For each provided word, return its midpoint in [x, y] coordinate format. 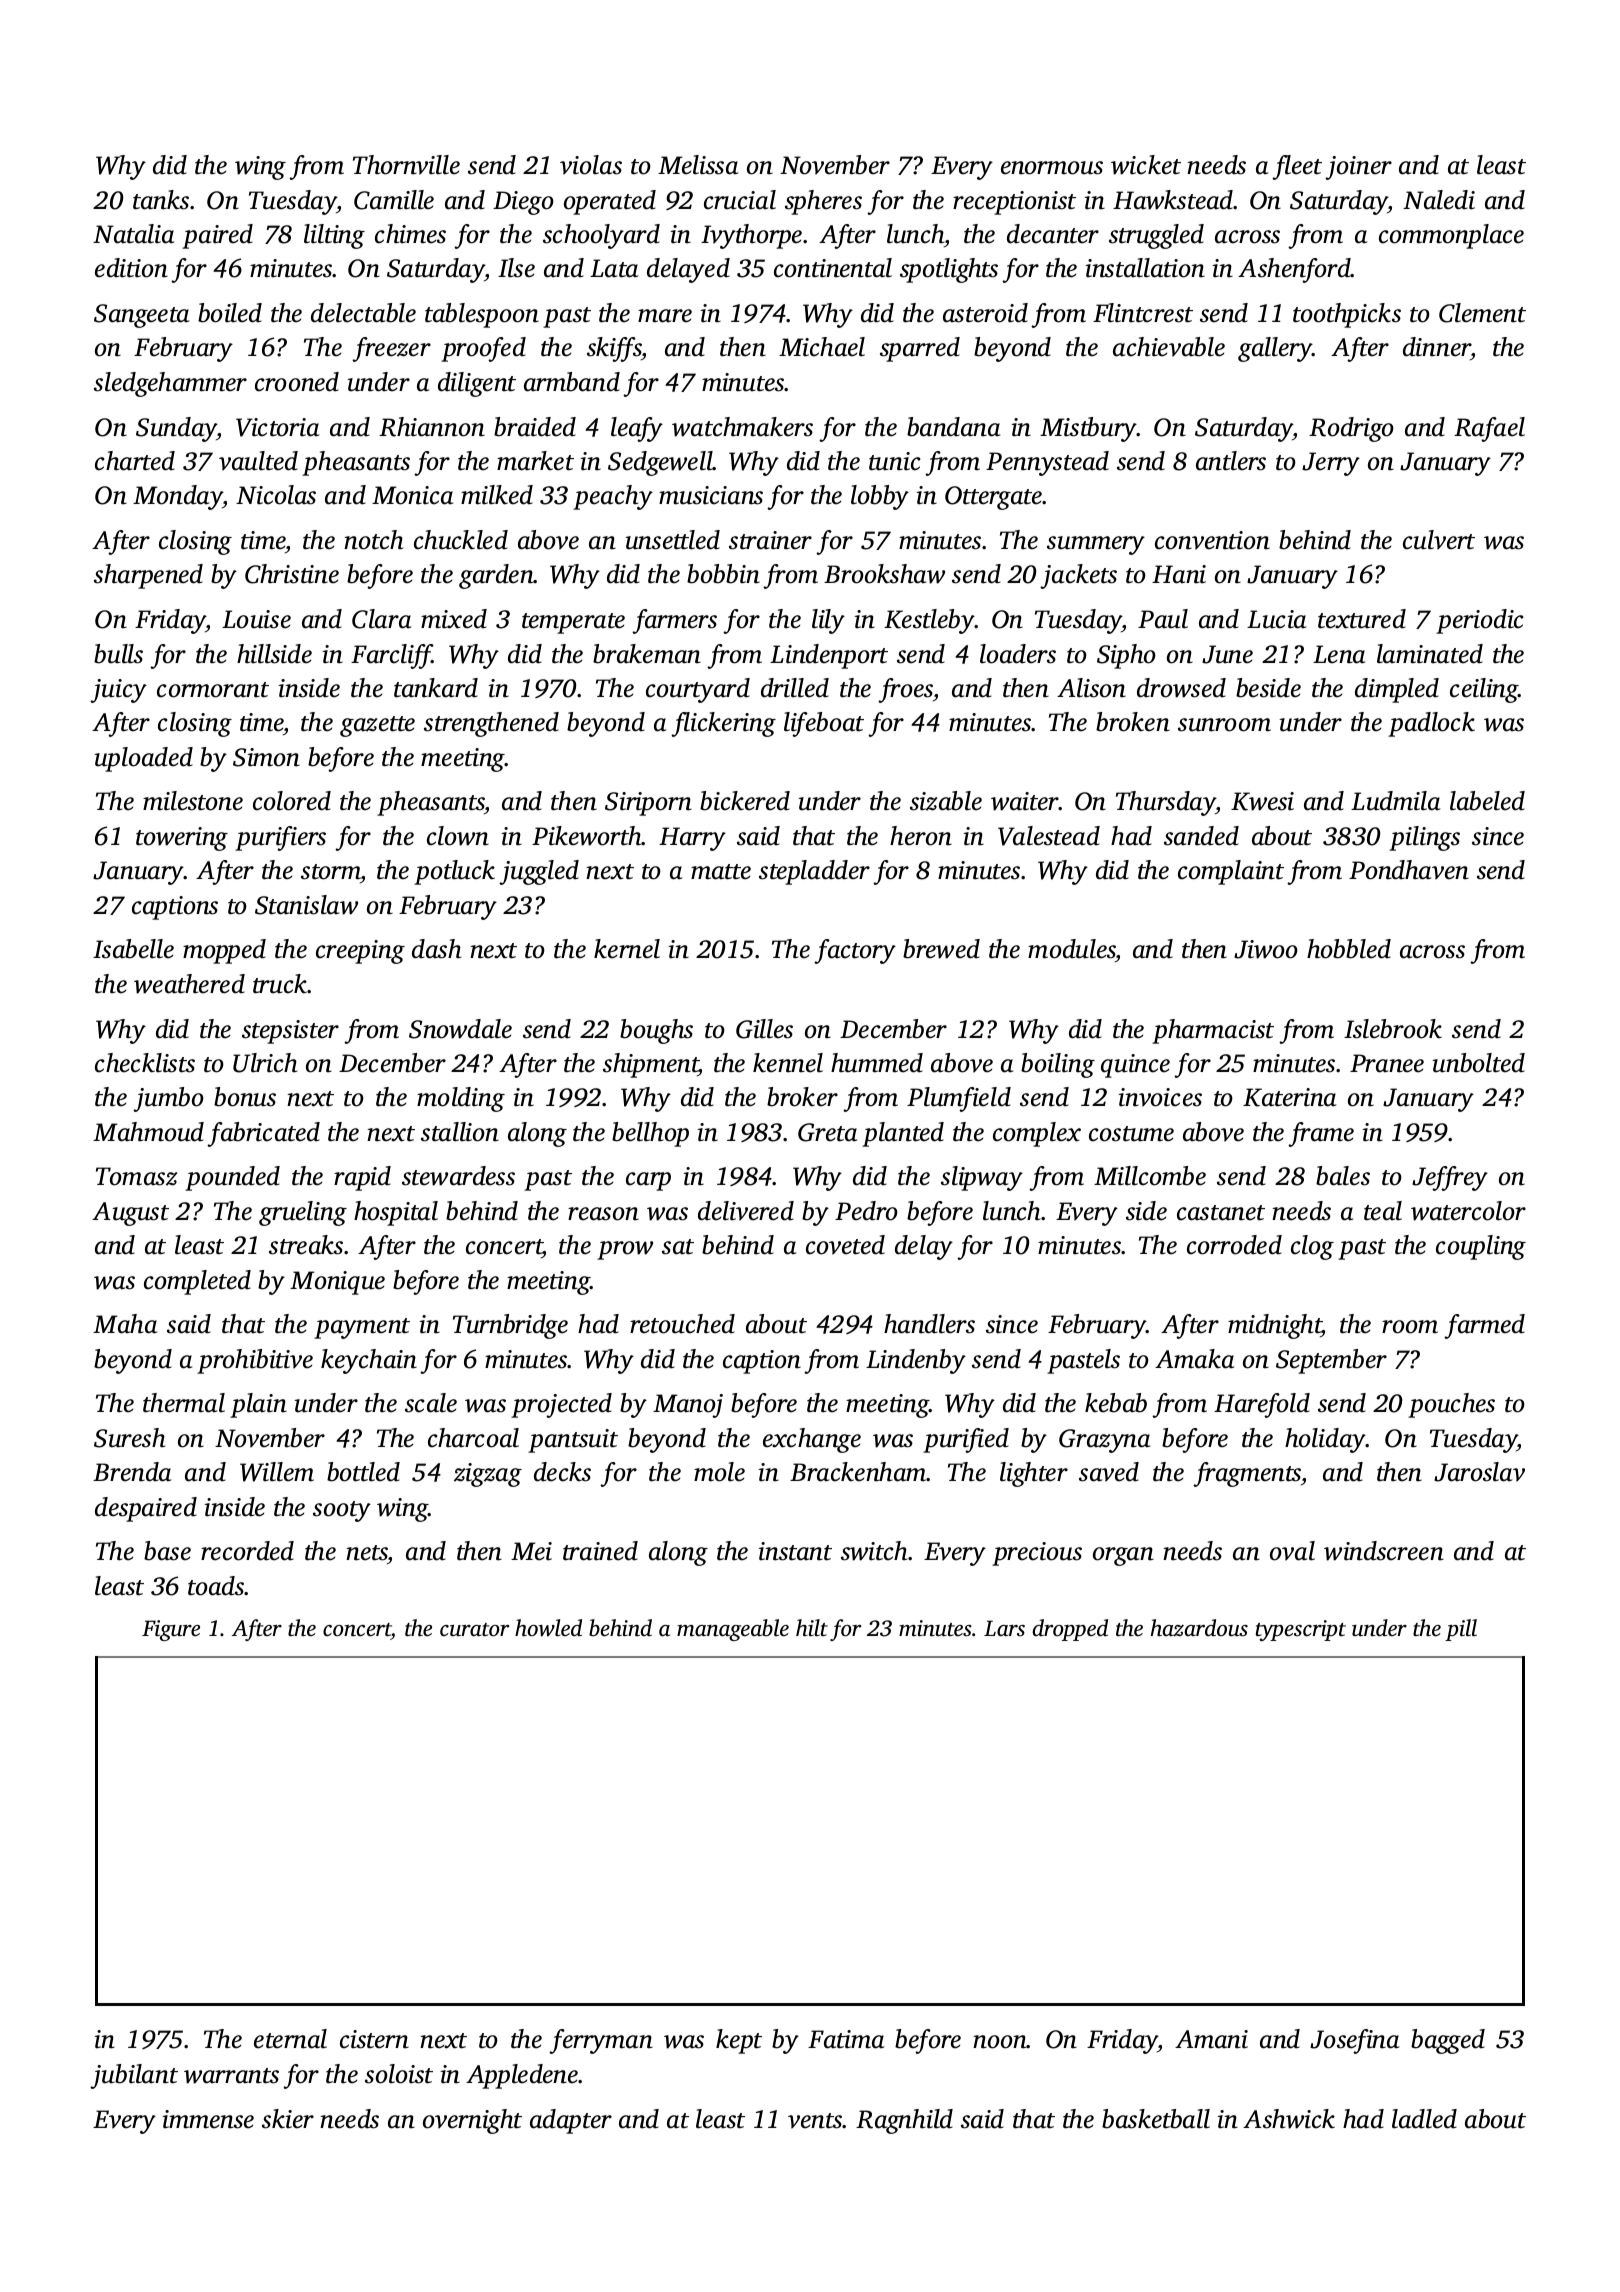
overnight [472, 2121]
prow [625, 1250]
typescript [1301, 1630]
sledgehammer [170, 384]
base [167, 1551]
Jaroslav [1479, 1472]
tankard [436, 688]
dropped [1070, 1630]
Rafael [1489, 429]
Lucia [1276, 619]
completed [197, 1282]
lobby [880, 497]
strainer [770, 540]
